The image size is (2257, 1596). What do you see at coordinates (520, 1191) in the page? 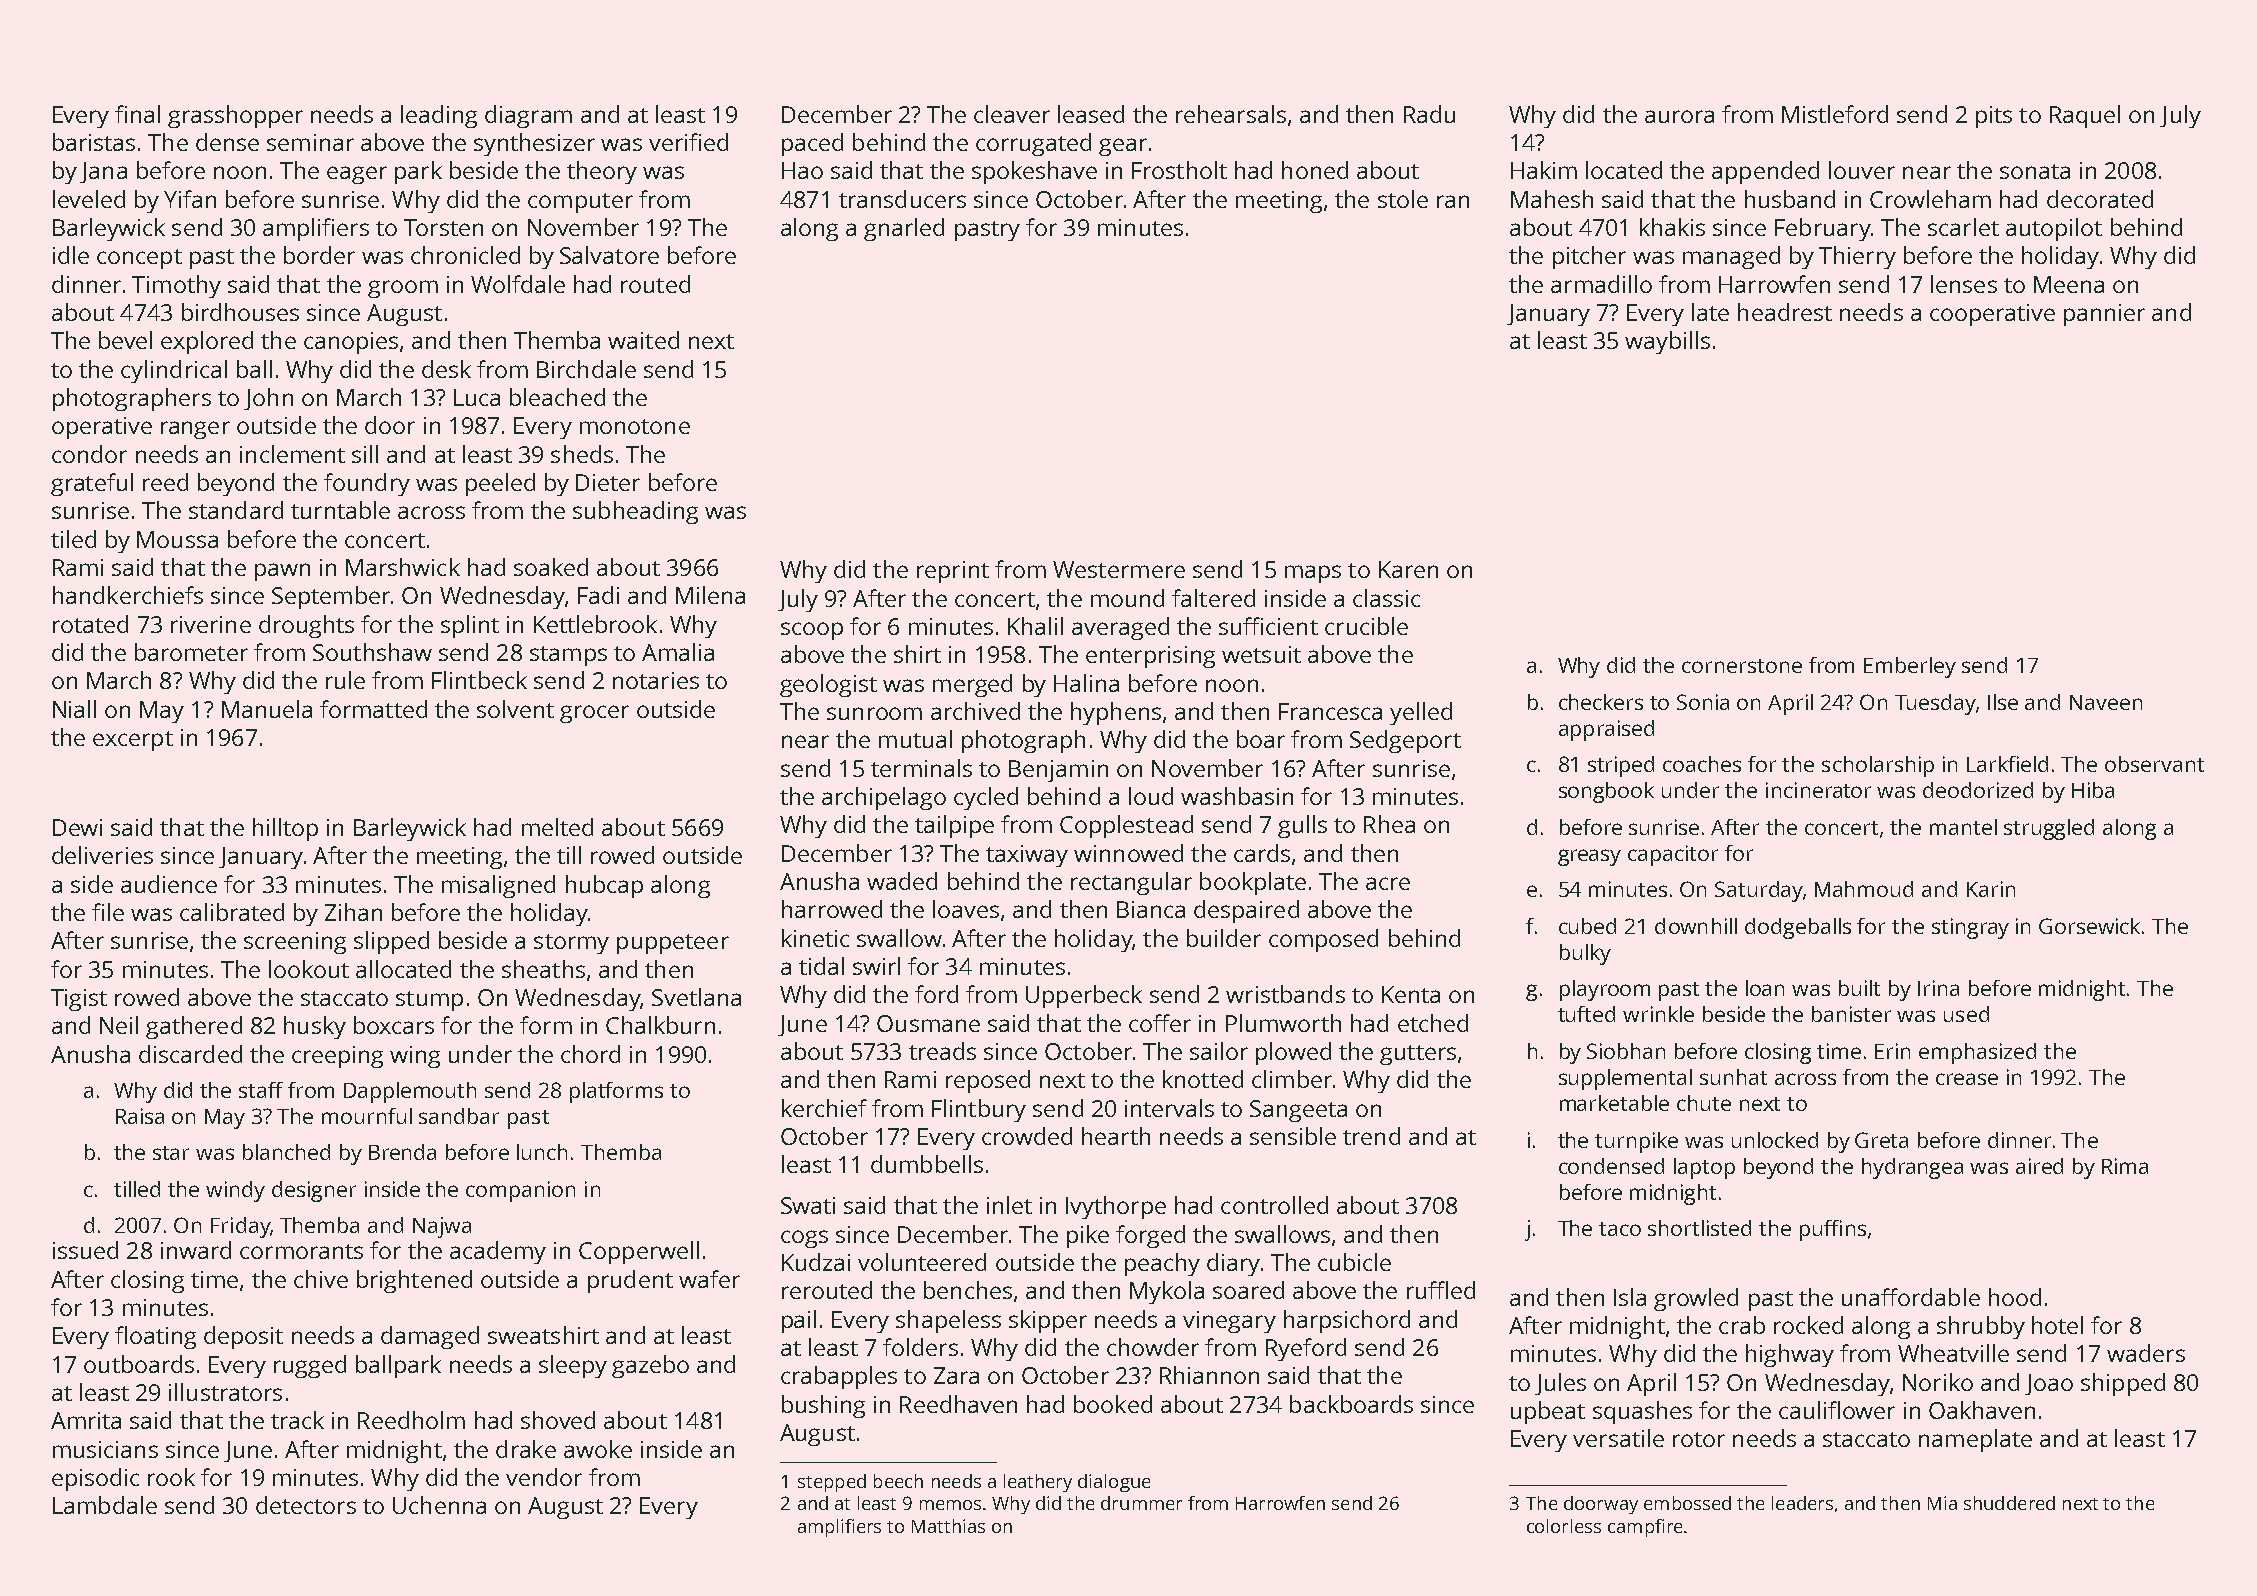
I see `companion` at bounding box center [520, 1191].
